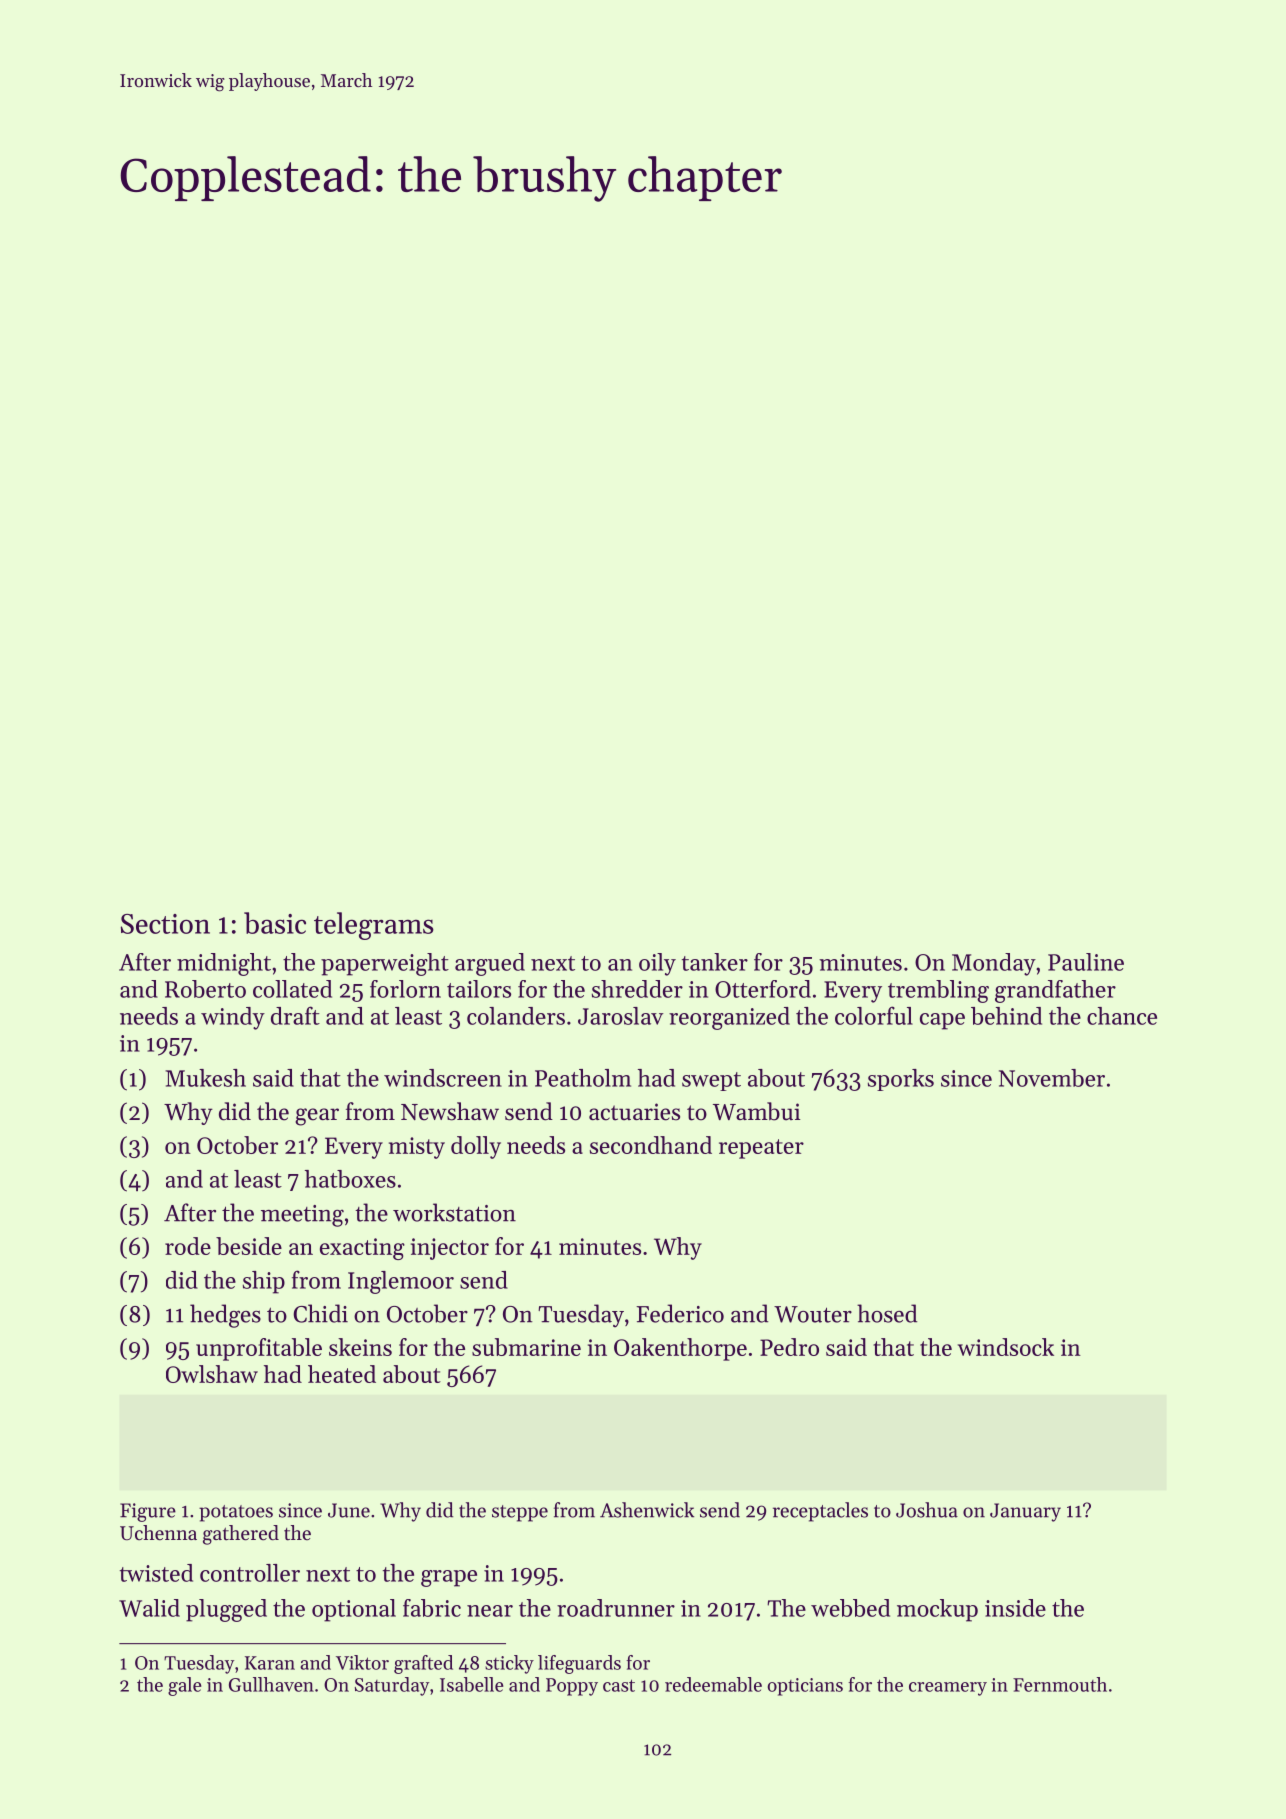  What do you see at coordinates (1086, 962) in the page?
I see `Pauline` at bounding box center [1086, 962].
